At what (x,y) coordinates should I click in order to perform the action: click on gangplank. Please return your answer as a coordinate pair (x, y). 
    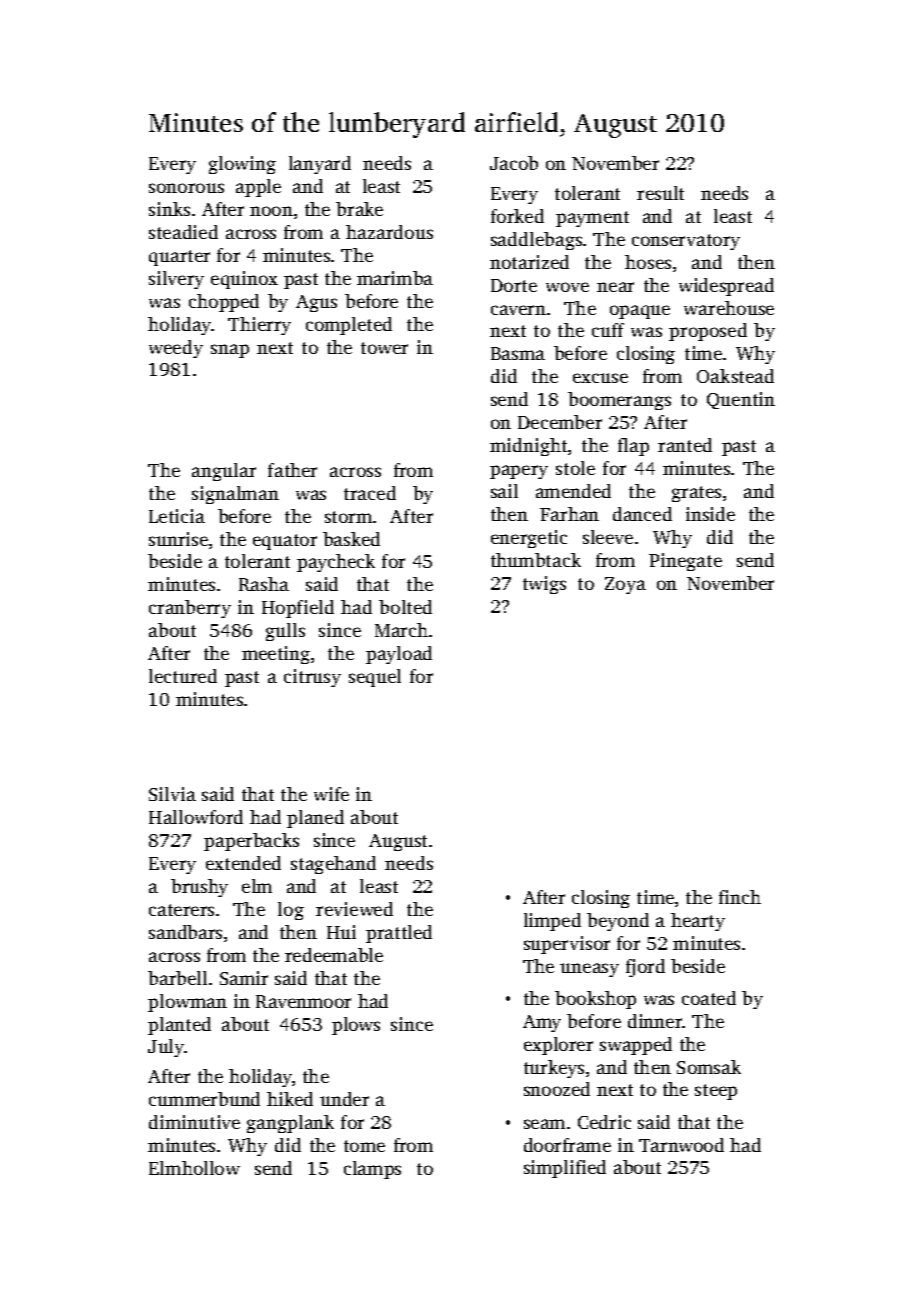
    Looking at the image, I should click on (290, 1124).
